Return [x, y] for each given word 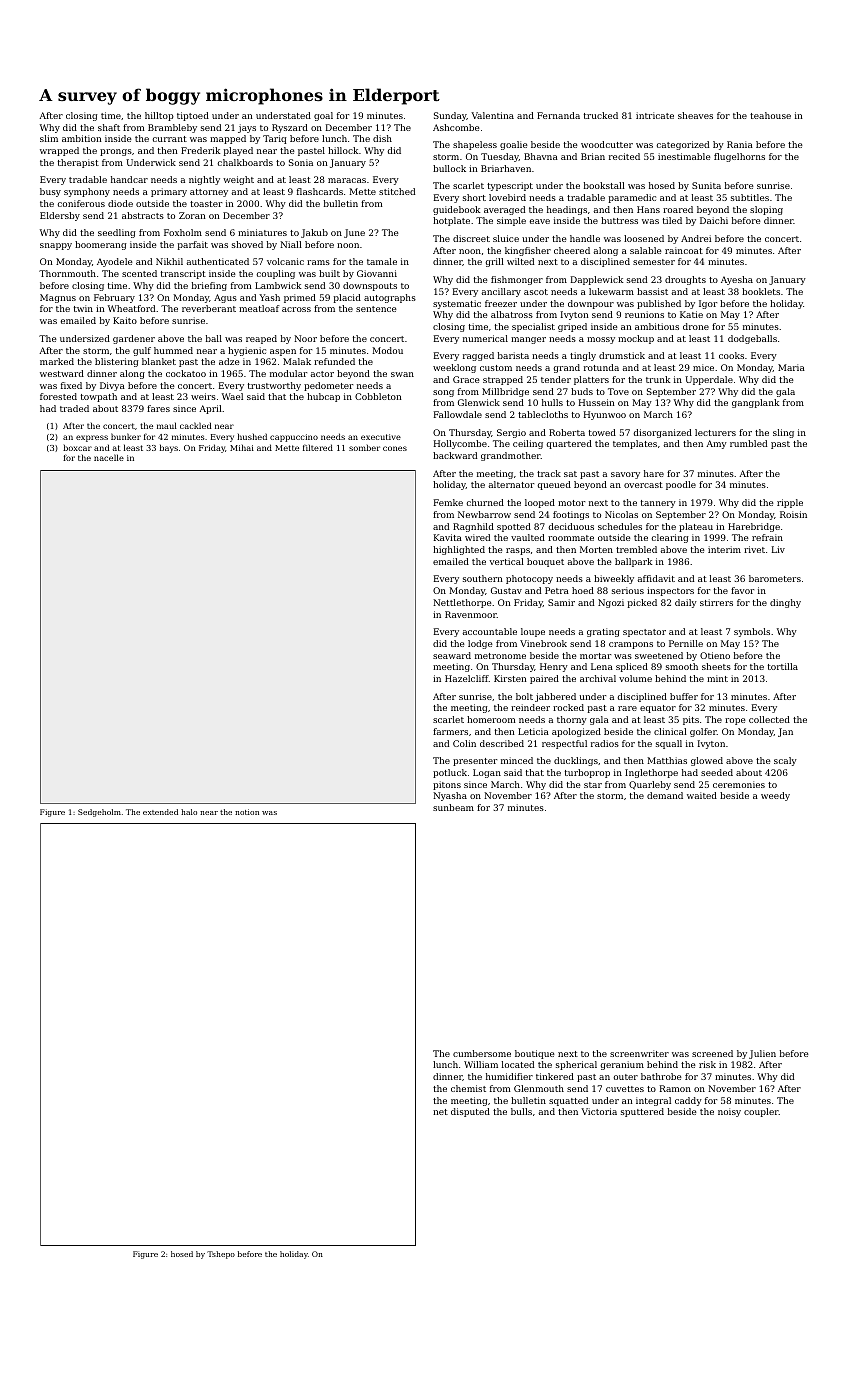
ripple [790, 503]
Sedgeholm [99, 813]
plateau [696, 527]
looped [540, 503]
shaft [109, 127]
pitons [447, 785]
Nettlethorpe [462, 603]
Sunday [450, 116]
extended [160, 812]
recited [624, 156]
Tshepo [221, 1255]
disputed [470, 1112]
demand [665, 795]
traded [74, 408]
